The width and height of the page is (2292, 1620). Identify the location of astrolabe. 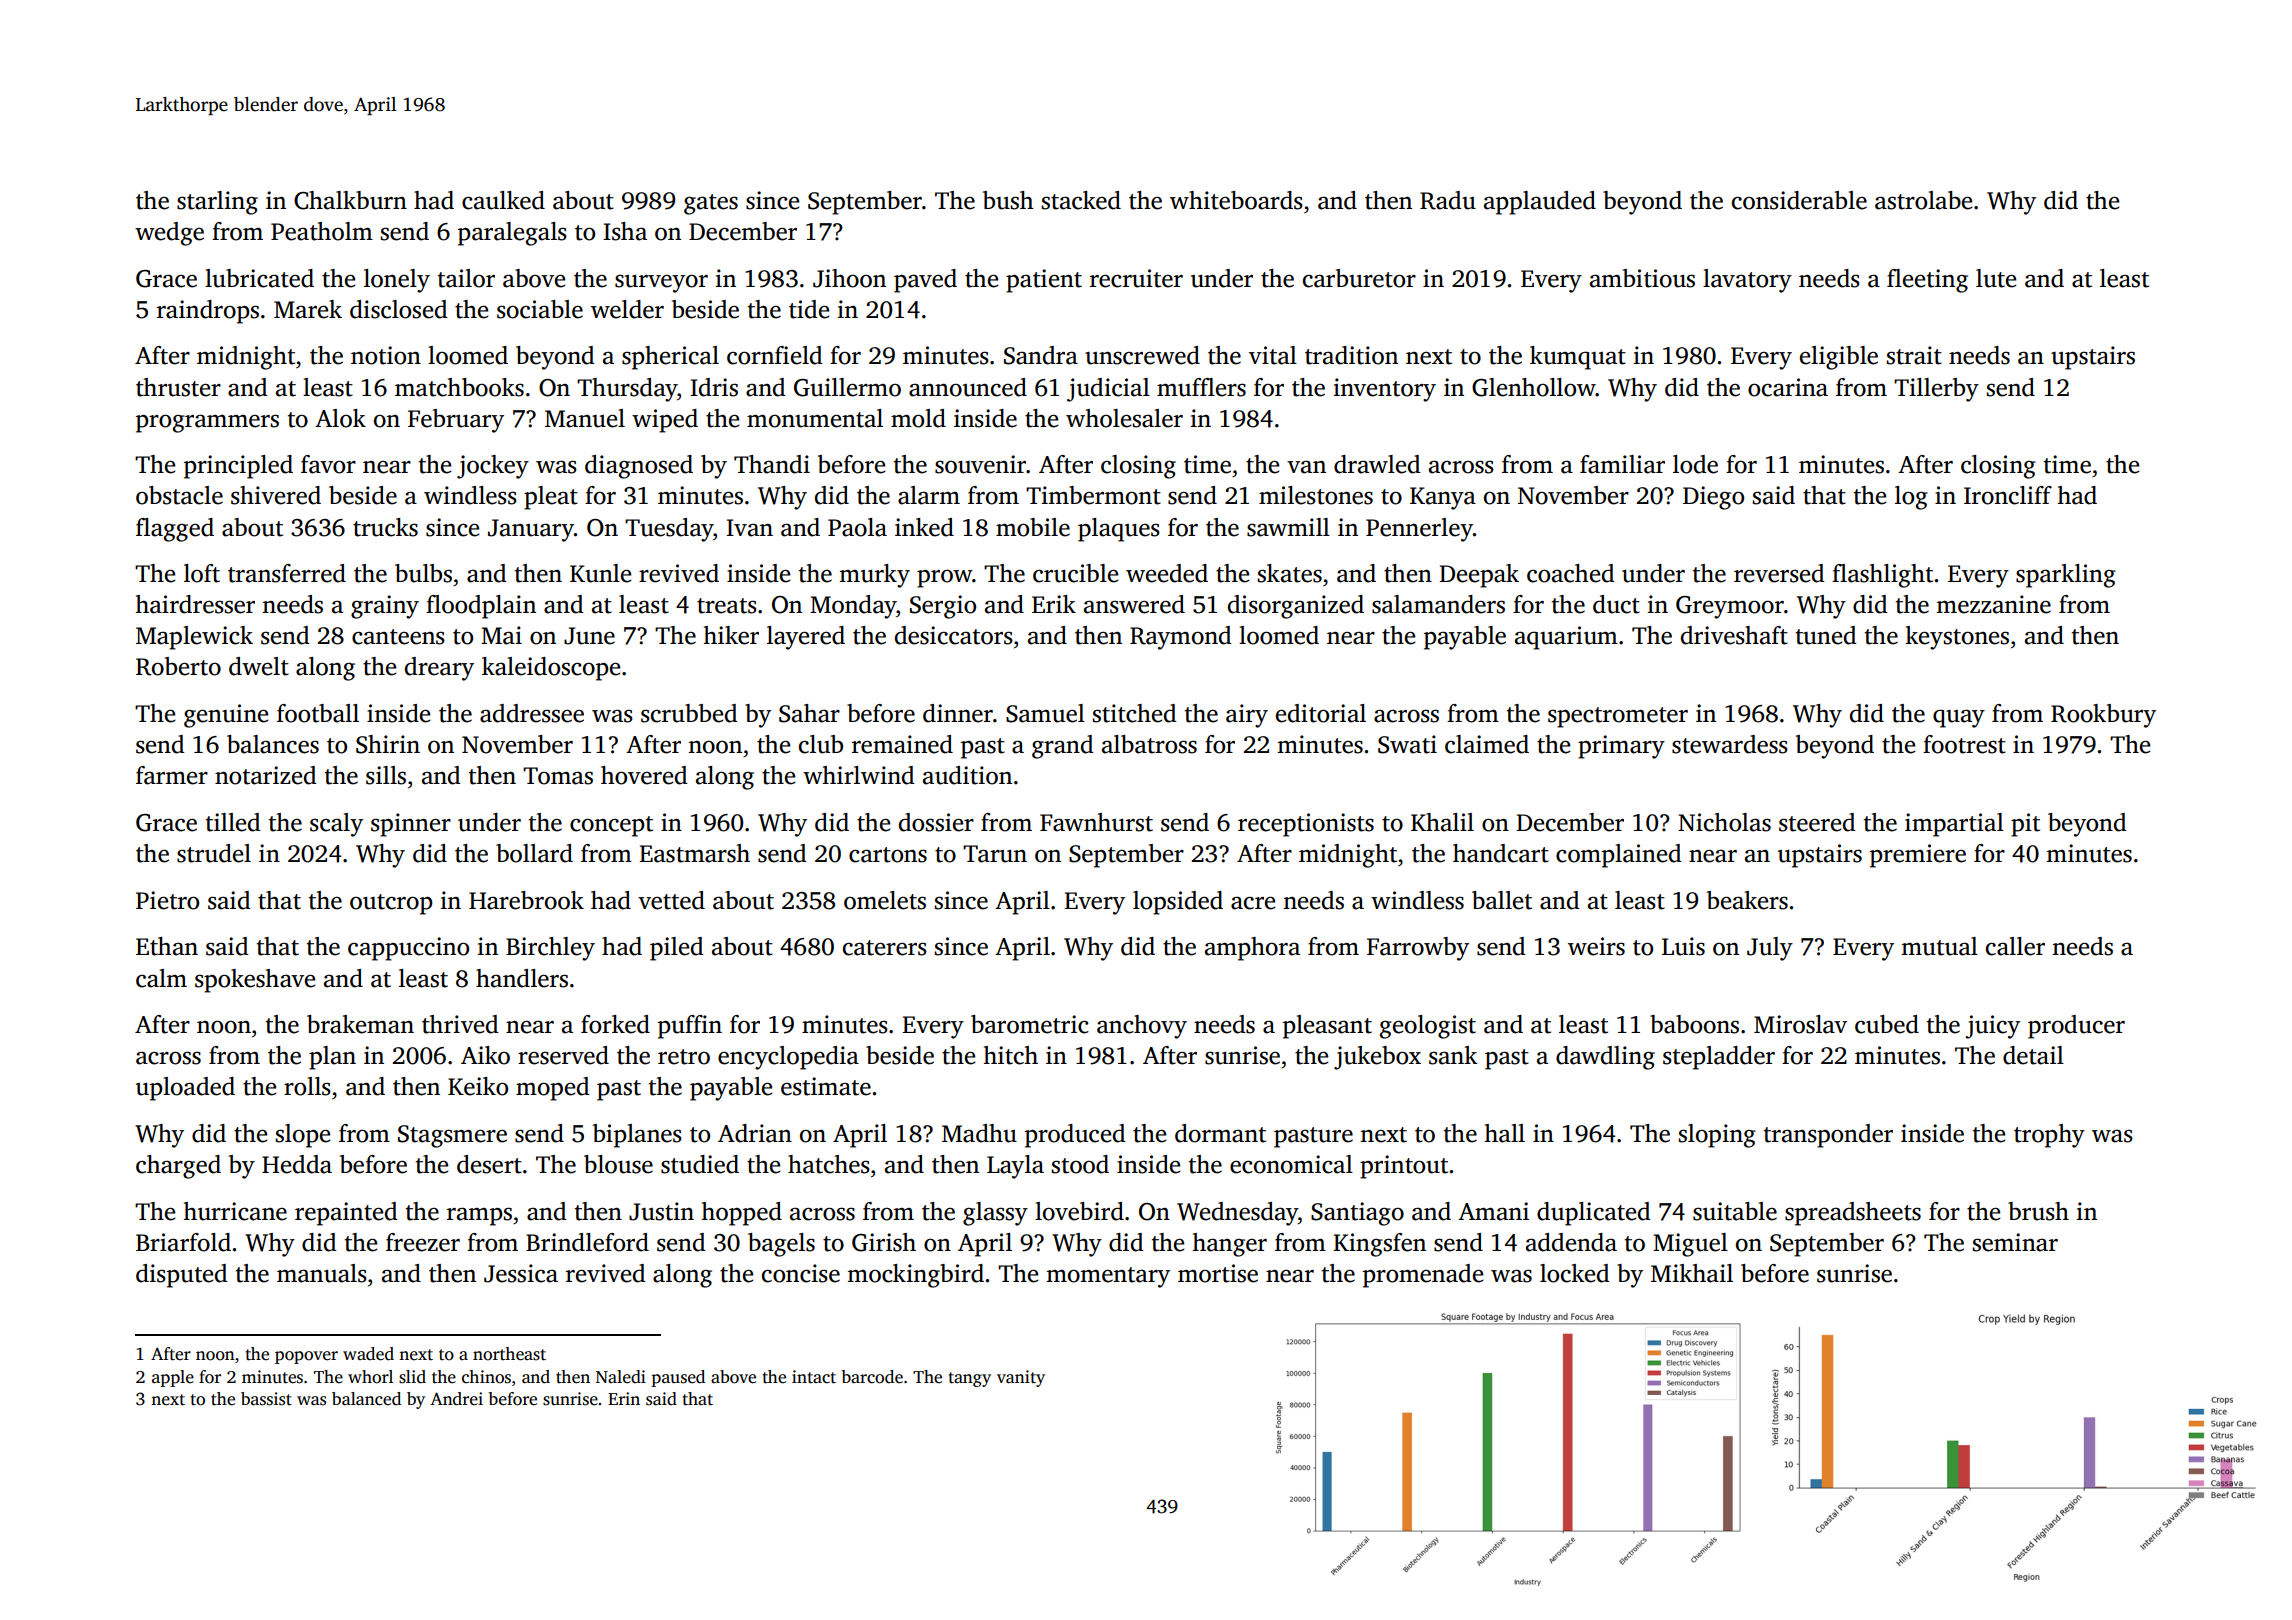
(1923, 200).
